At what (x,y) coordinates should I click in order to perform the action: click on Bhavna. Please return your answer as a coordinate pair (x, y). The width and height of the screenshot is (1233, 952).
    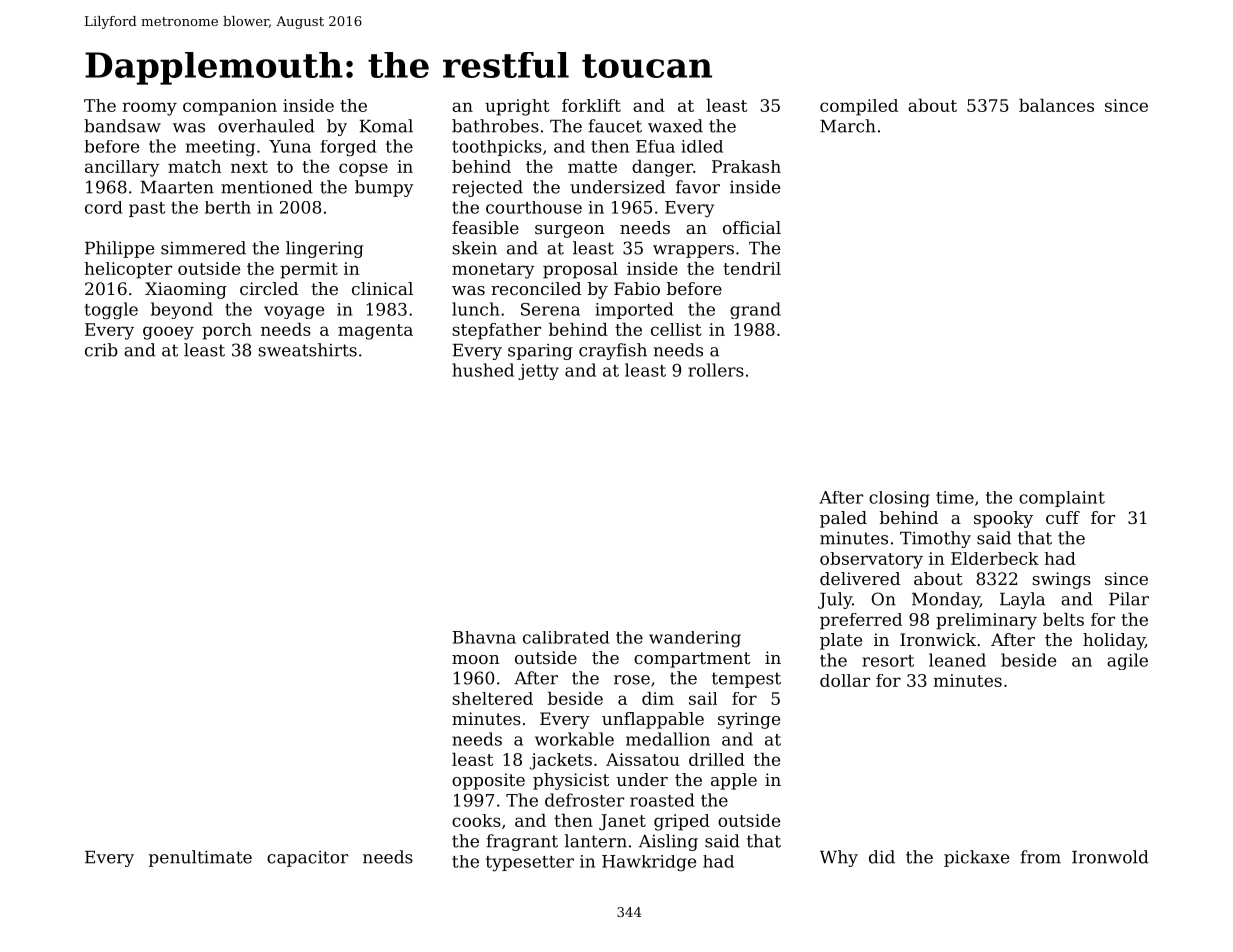
    Looking at the image, I should click on (484, 637).
